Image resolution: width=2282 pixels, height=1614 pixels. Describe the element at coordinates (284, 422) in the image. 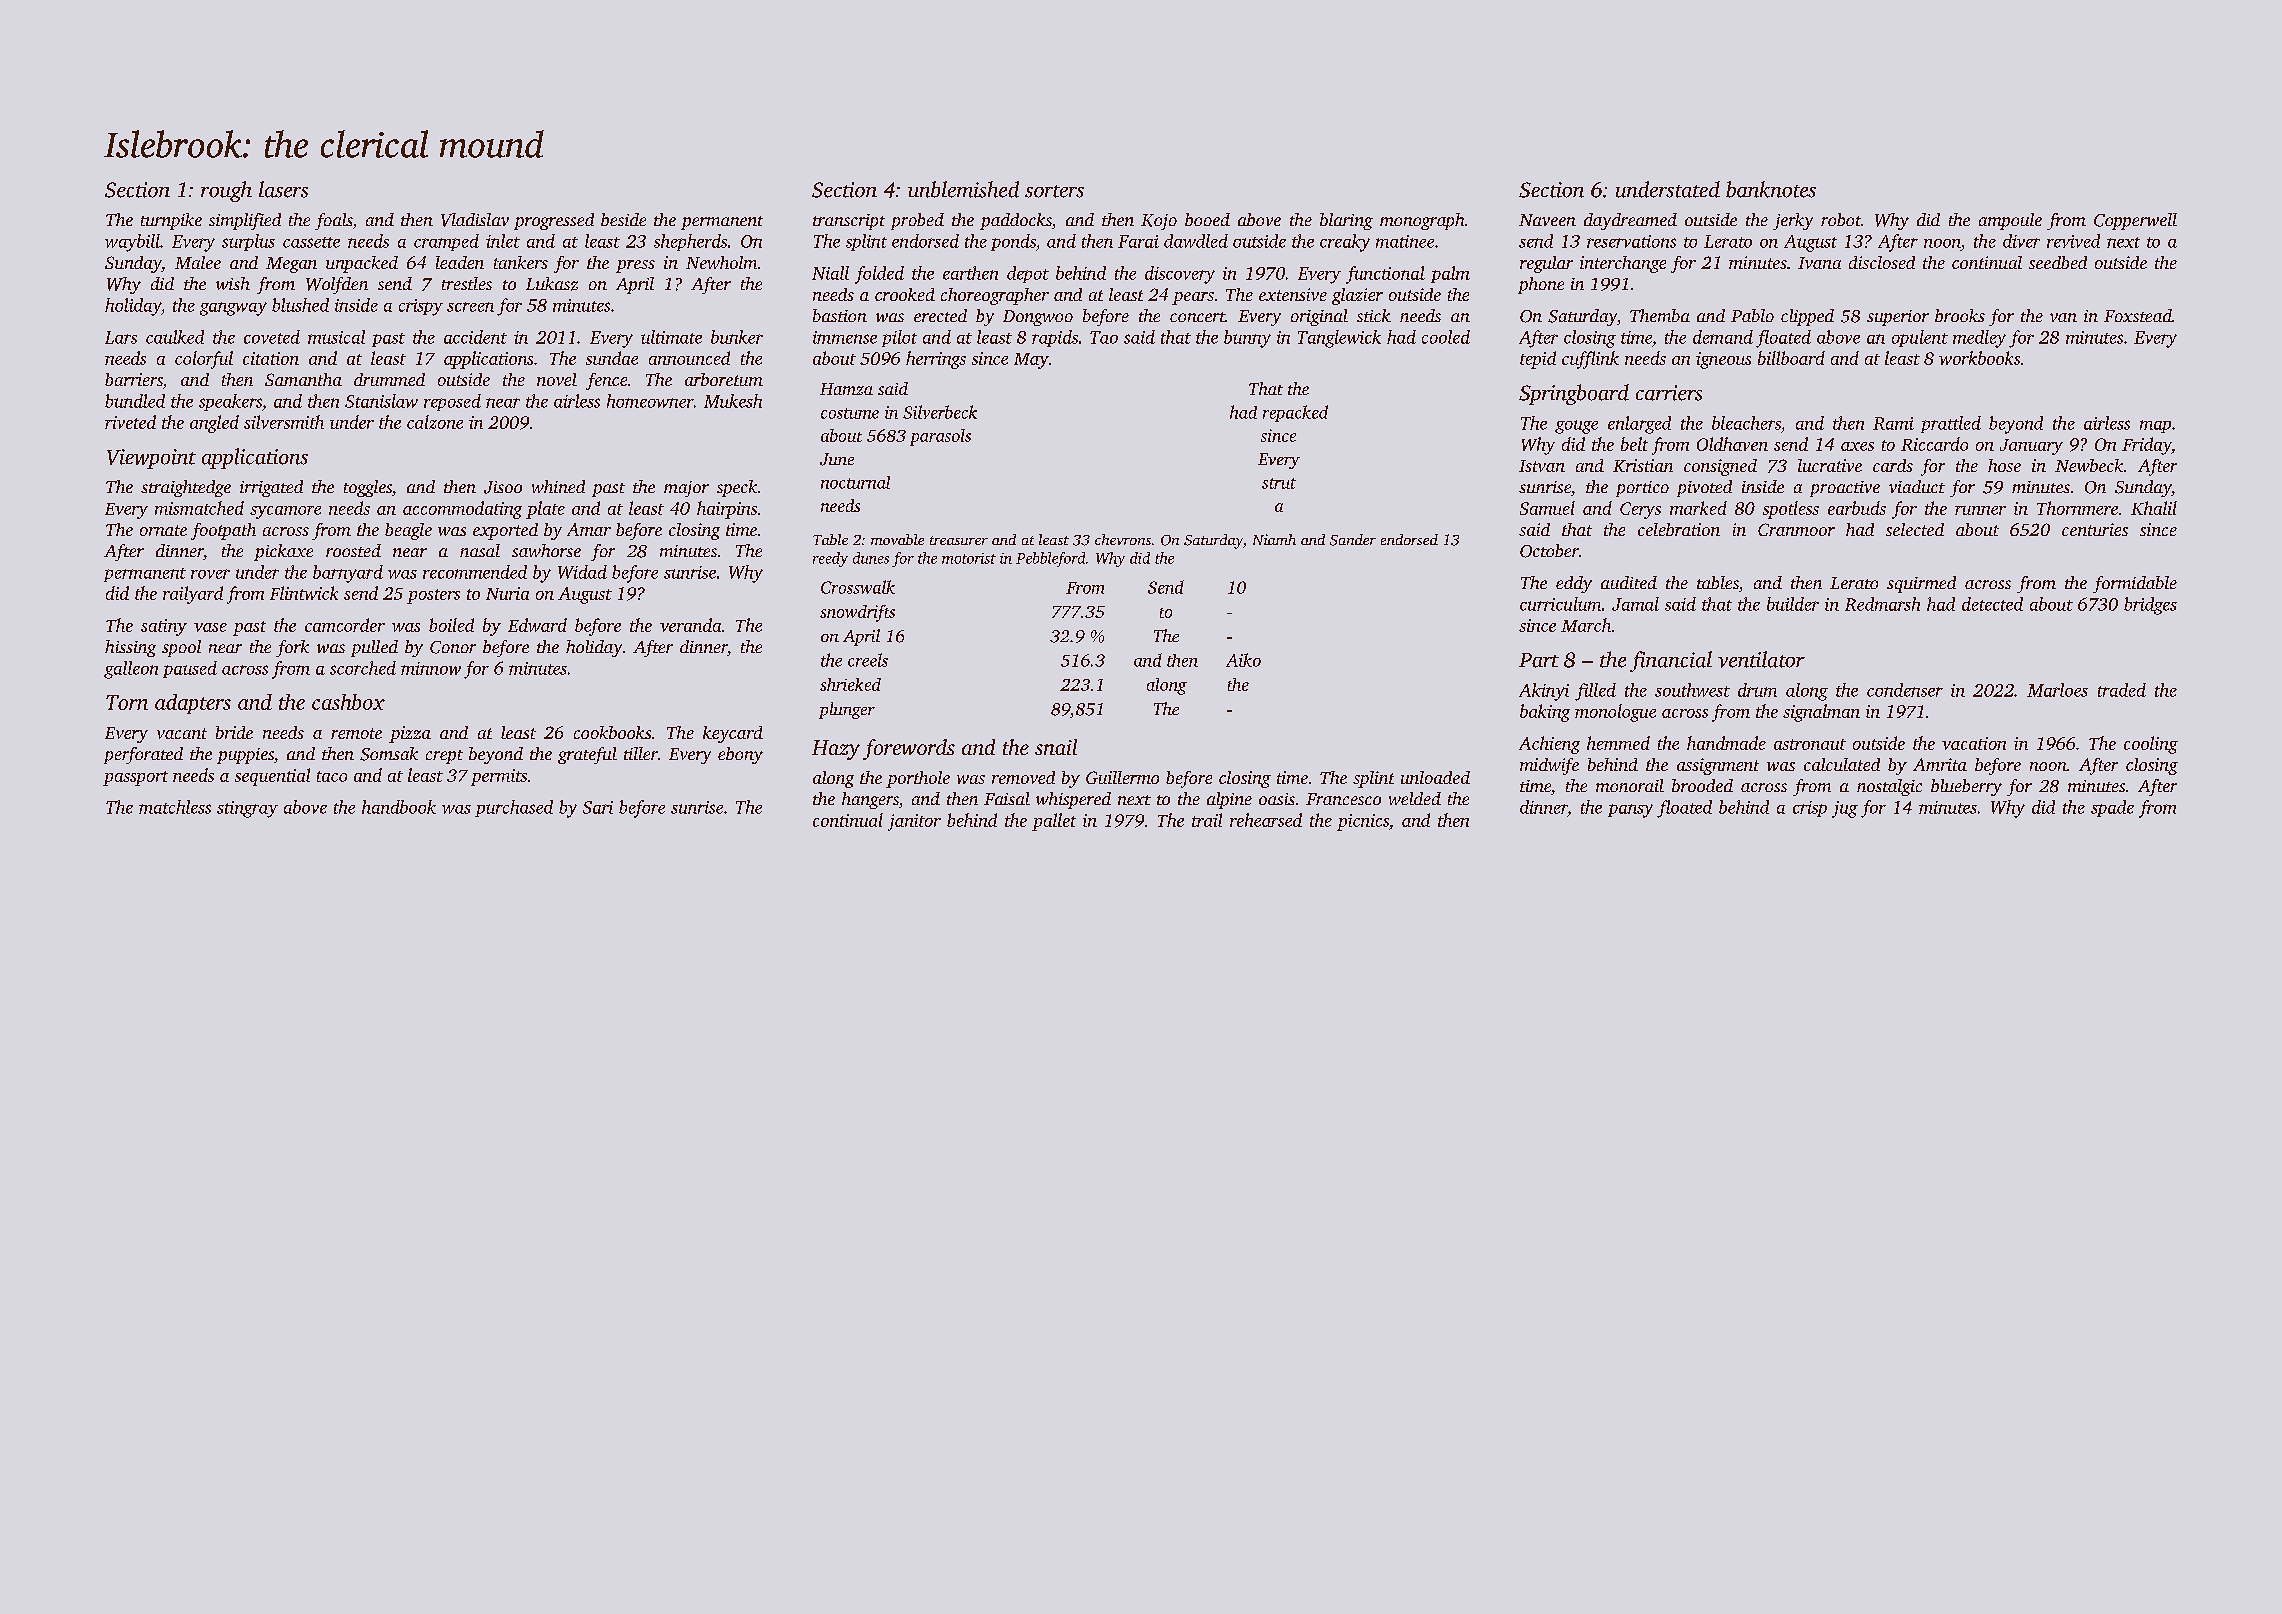

I see `silversmith` at that location.
